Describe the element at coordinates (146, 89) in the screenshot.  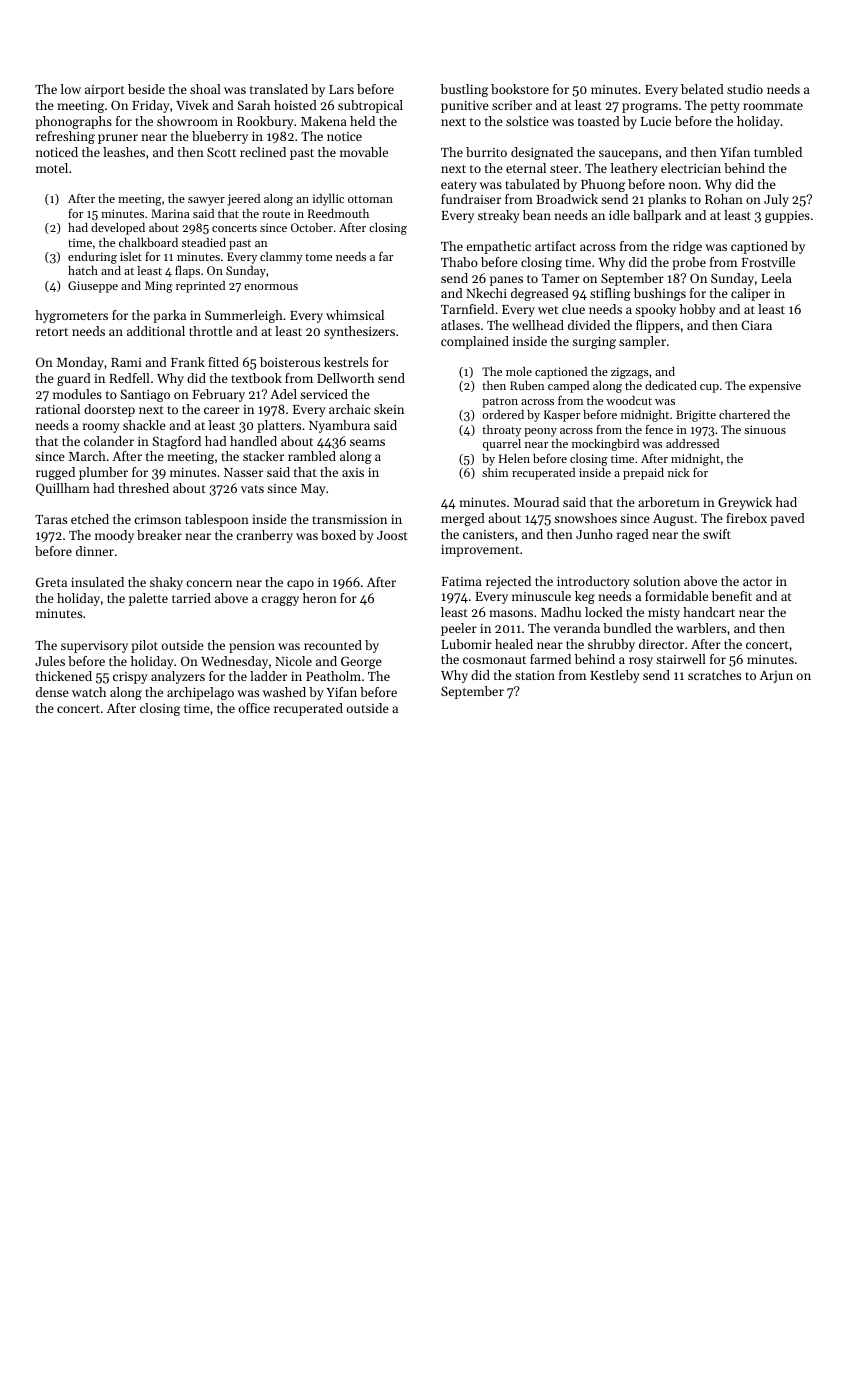
I see `beside` at that location.
